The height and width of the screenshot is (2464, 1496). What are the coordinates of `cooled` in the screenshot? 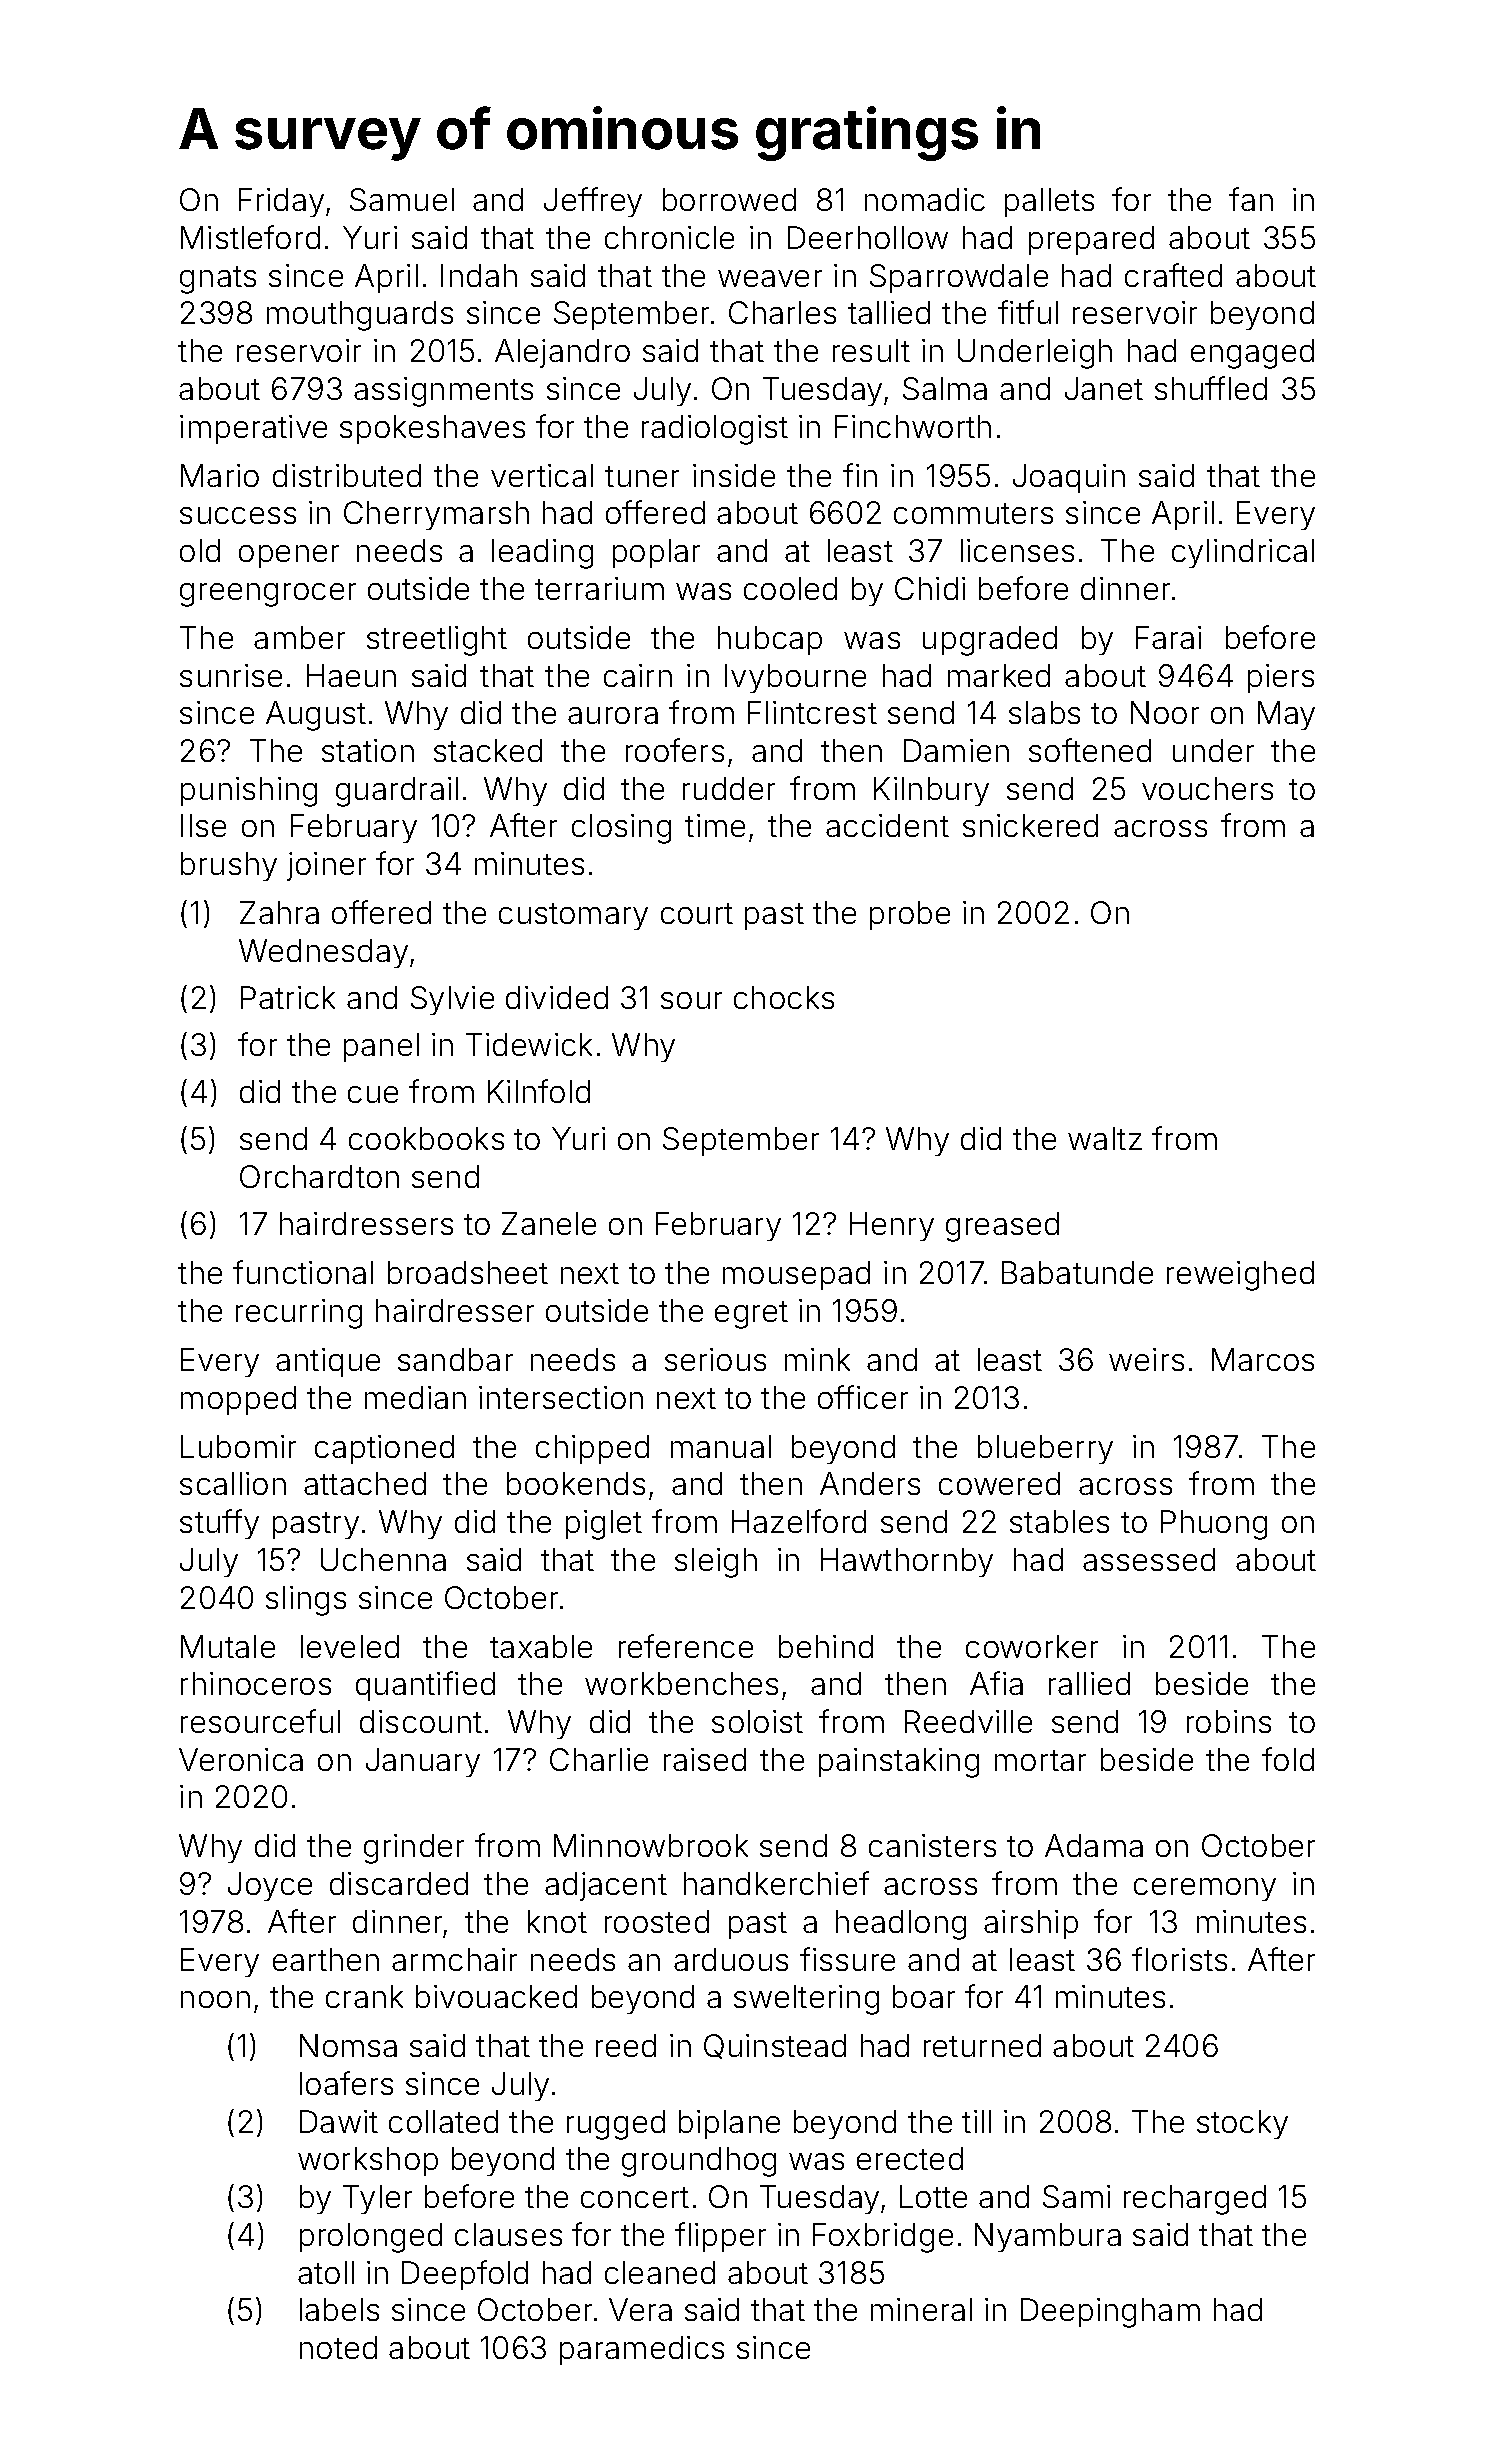 It's located at (790, 588).
